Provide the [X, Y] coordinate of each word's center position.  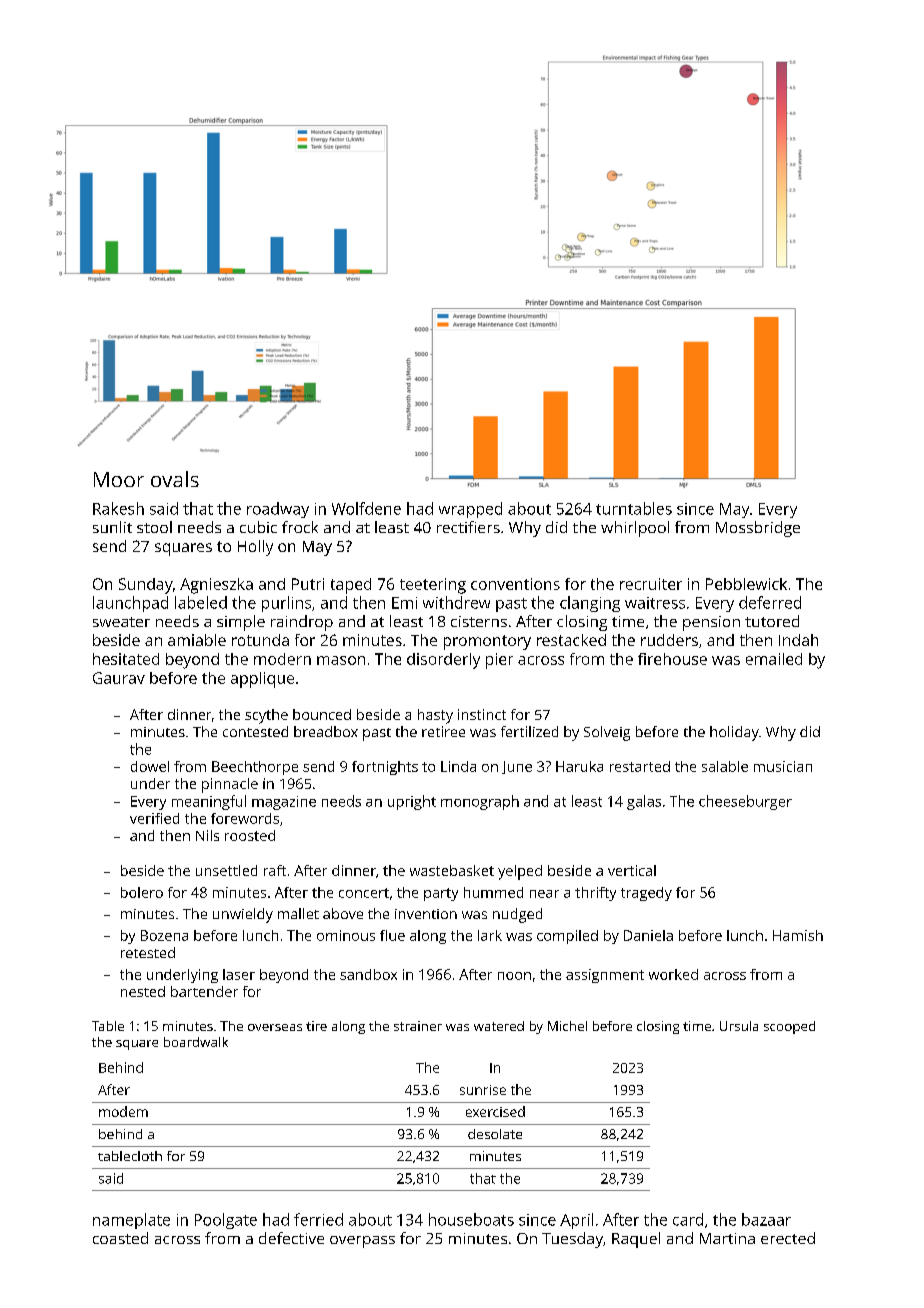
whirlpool [635, 529]
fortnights [385, 768]
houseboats [471, 1219]
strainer [418, 1026]
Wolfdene [366, 508]
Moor [119, 479]
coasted [120, 1238]
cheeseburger [745, 802]
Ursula [739, 1026]
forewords [245, 818]
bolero [142, 892]
